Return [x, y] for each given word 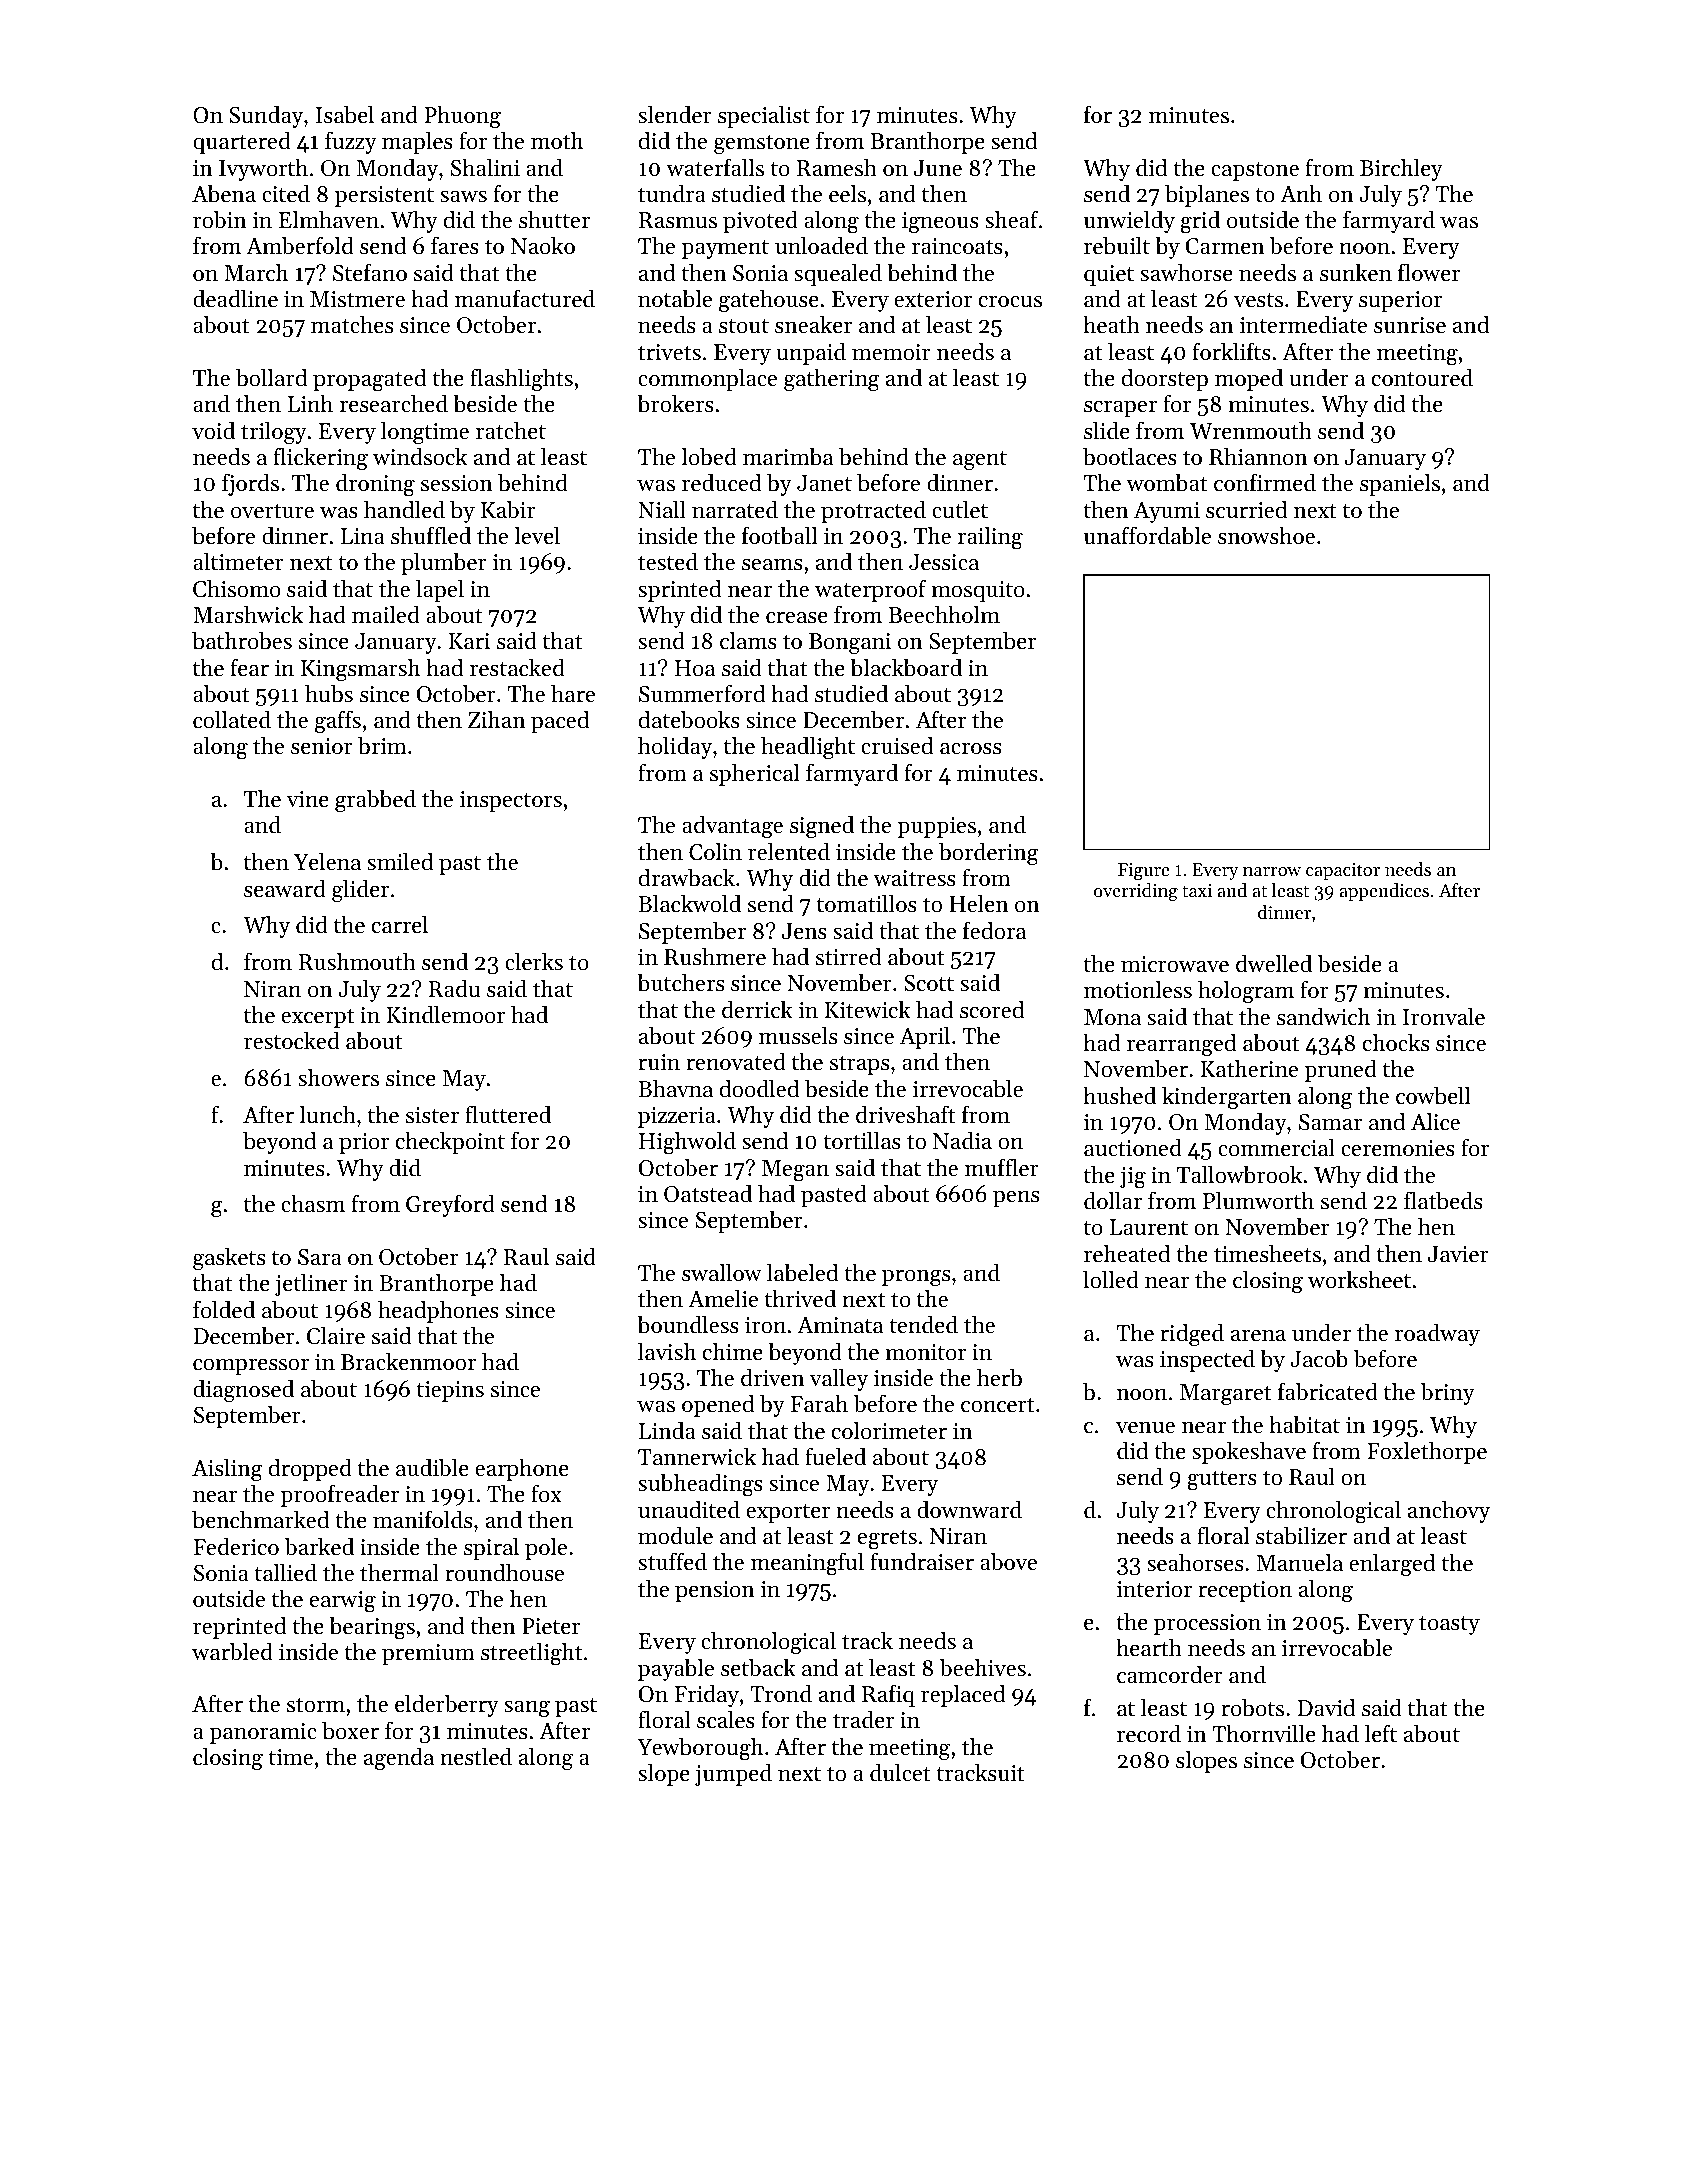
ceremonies [1398, 1148]
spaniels [1400, 484]
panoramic [263, 1733]
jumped [733, 1774]
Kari [469, 641]
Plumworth [1258, 1200]
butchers [680, 983]
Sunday [266, 117]
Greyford [450, 1205]
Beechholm [944, 614]
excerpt [317, 1018]
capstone [1255, 171]
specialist [764, 116]
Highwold [687, 1143]
